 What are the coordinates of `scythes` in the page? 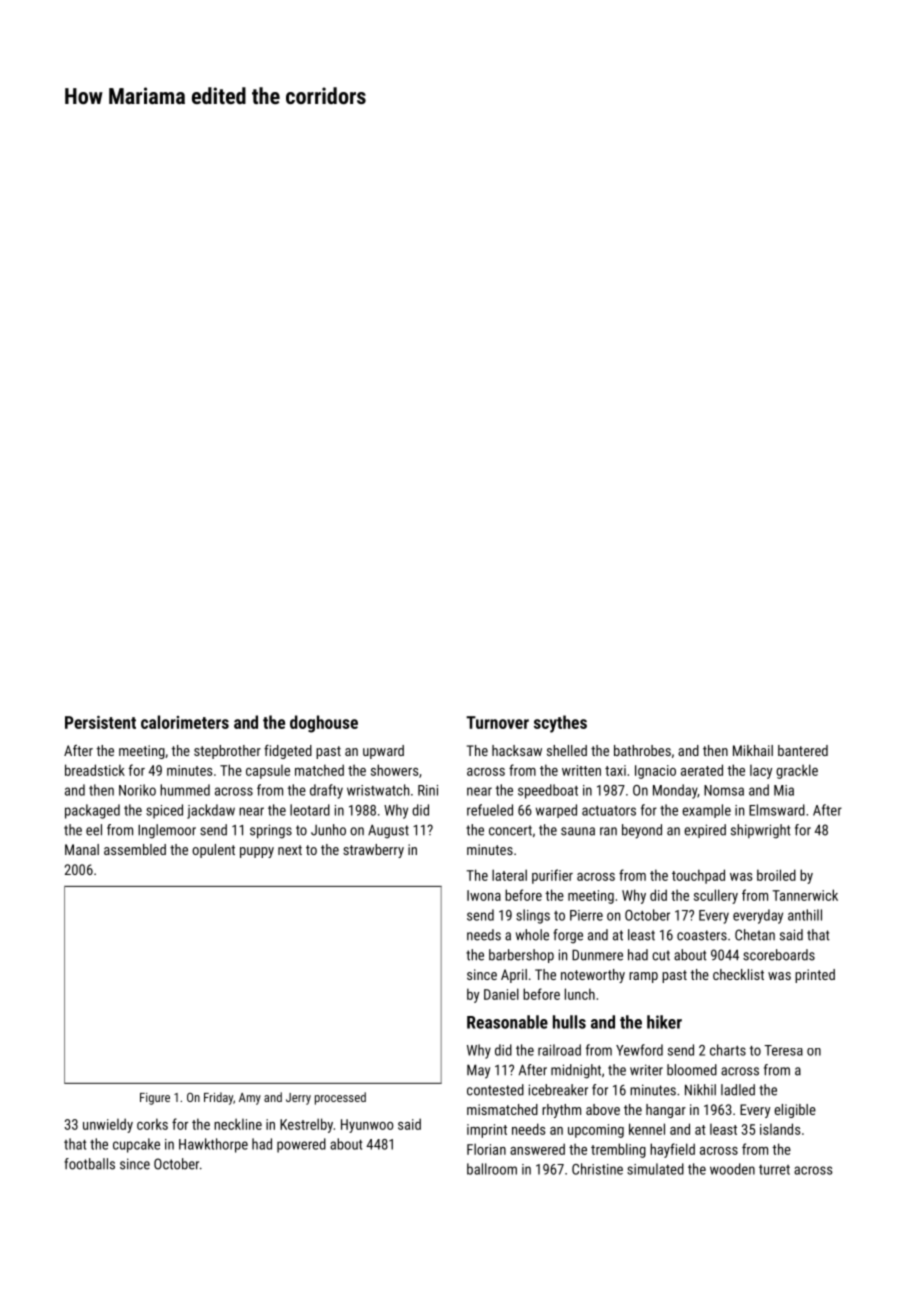 It's located at (560, 724).
